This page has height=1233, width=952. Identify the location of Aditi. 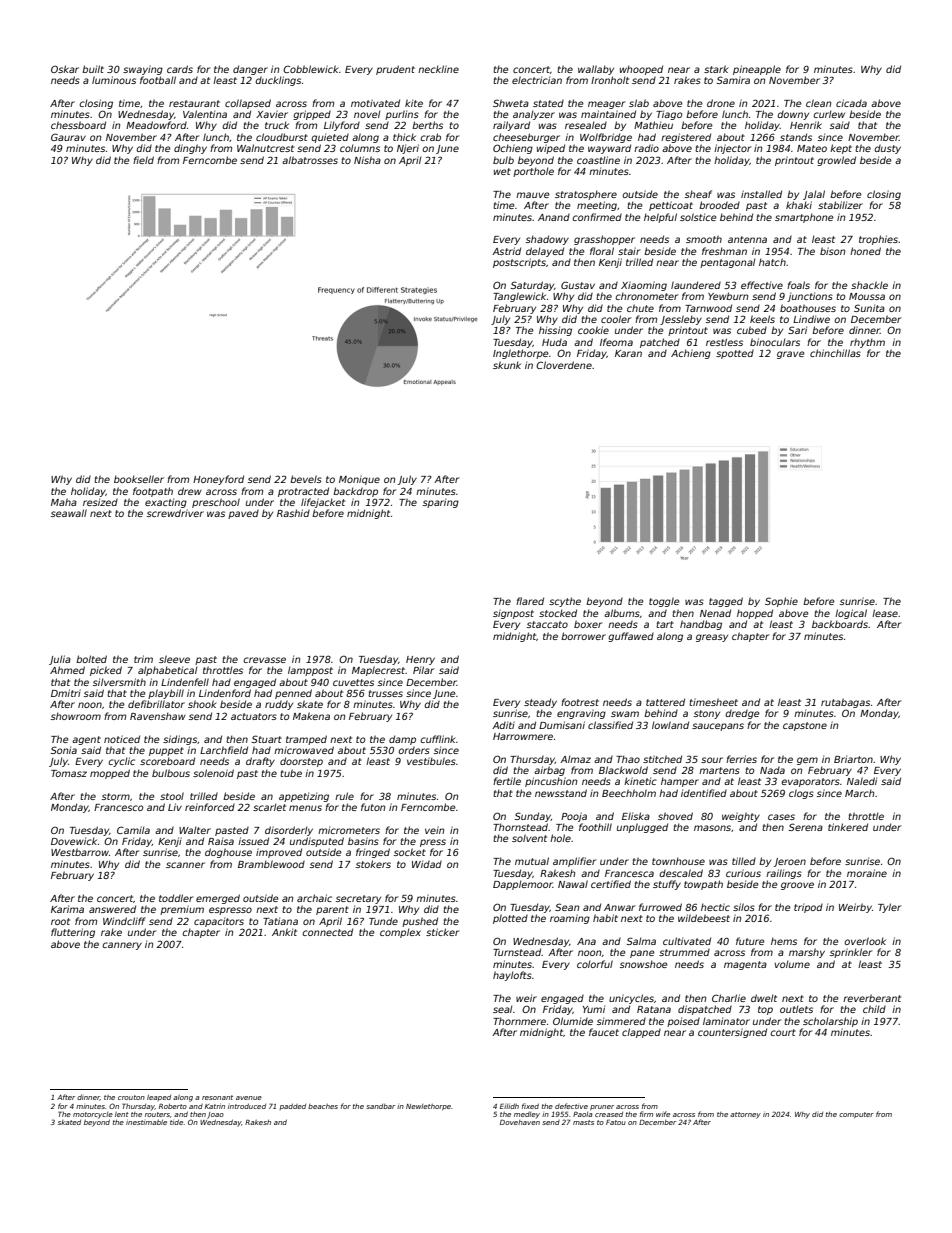
(503, 725).
